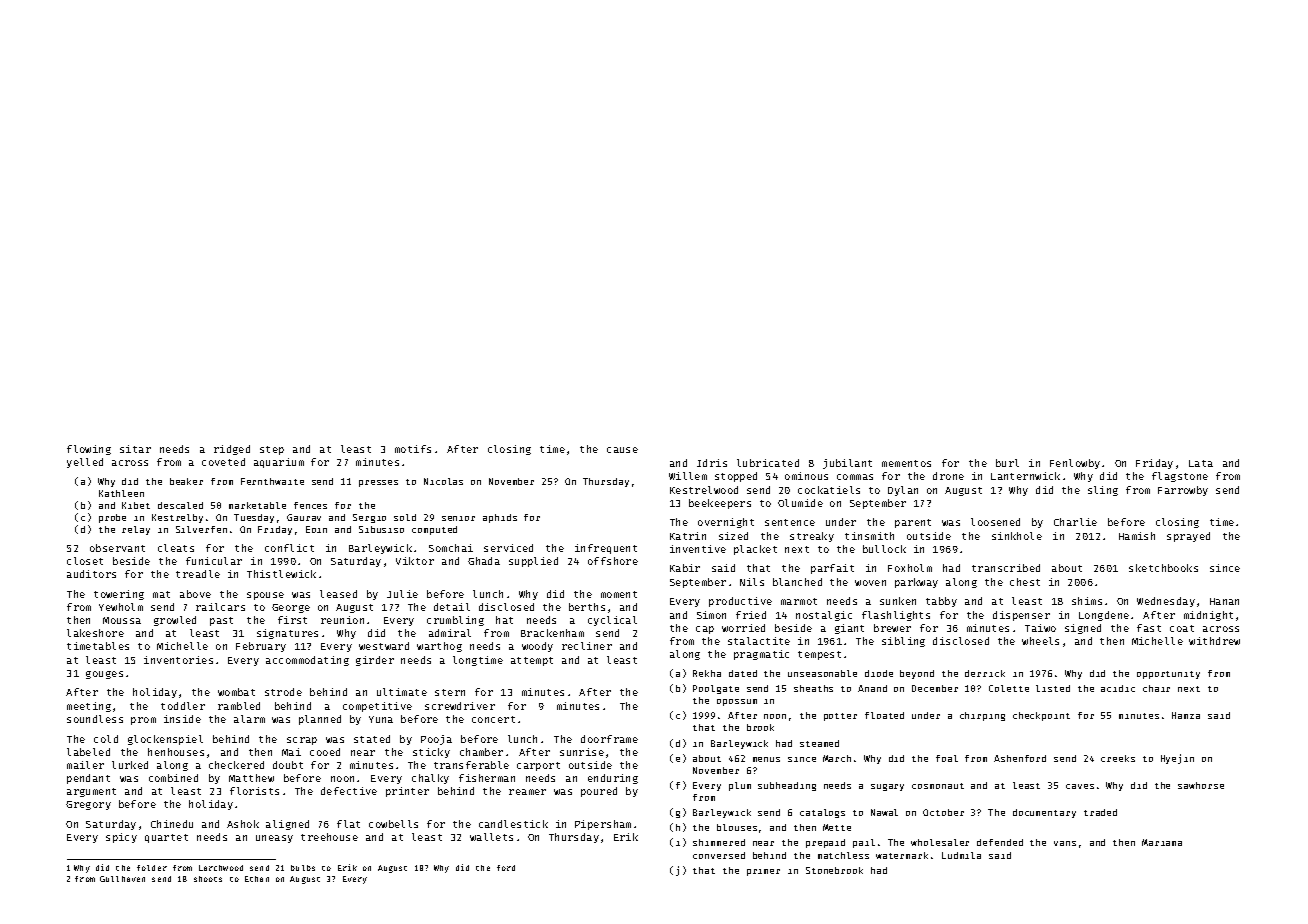 The width and height of the screenshot is (1308, 924). What do you see at coordinates (272, 450) in the screenshot?
I see `step` at bounding box center [272, 450].
